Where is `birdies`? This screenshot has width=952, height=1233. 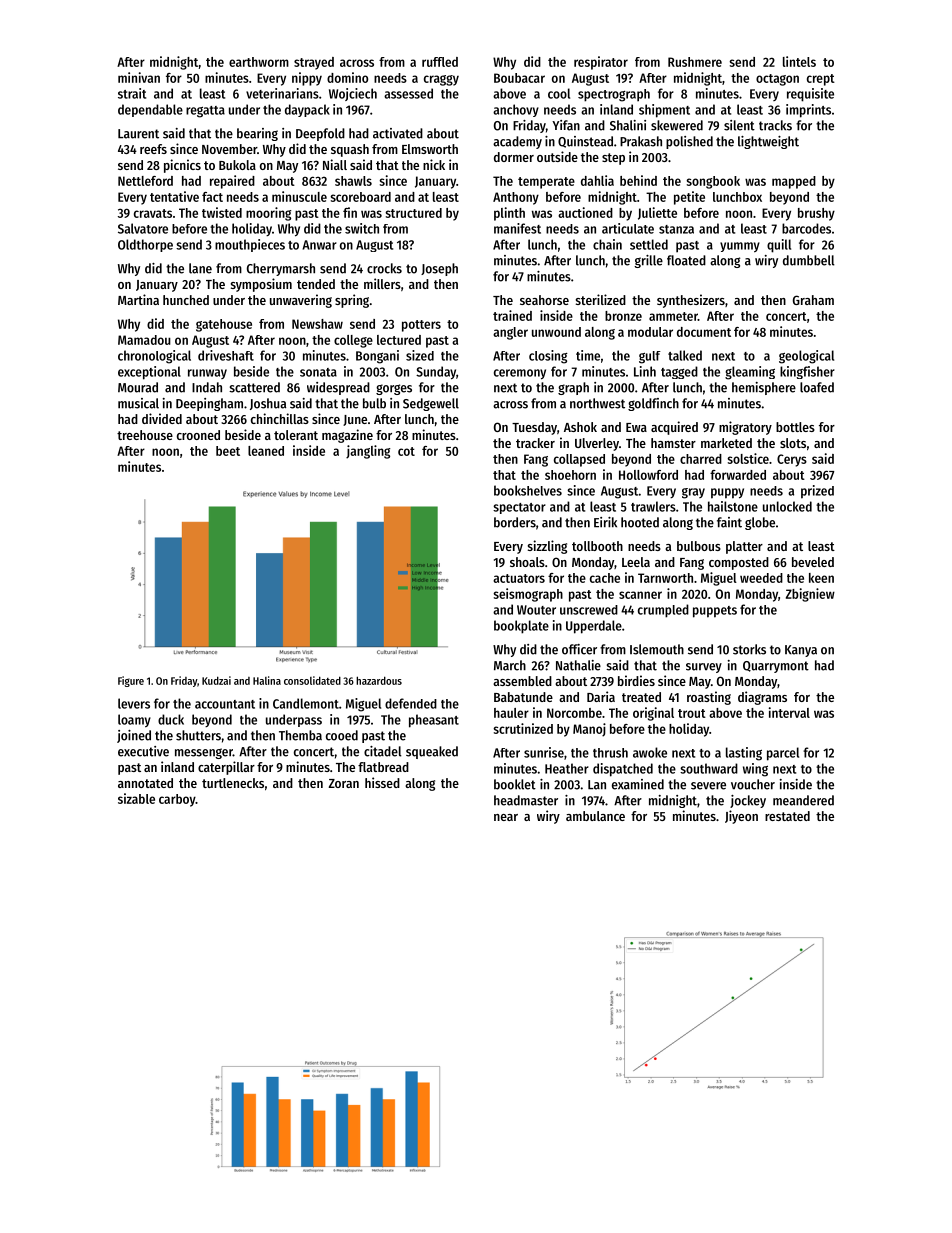 birdies is located at coordinates (636, 680).
